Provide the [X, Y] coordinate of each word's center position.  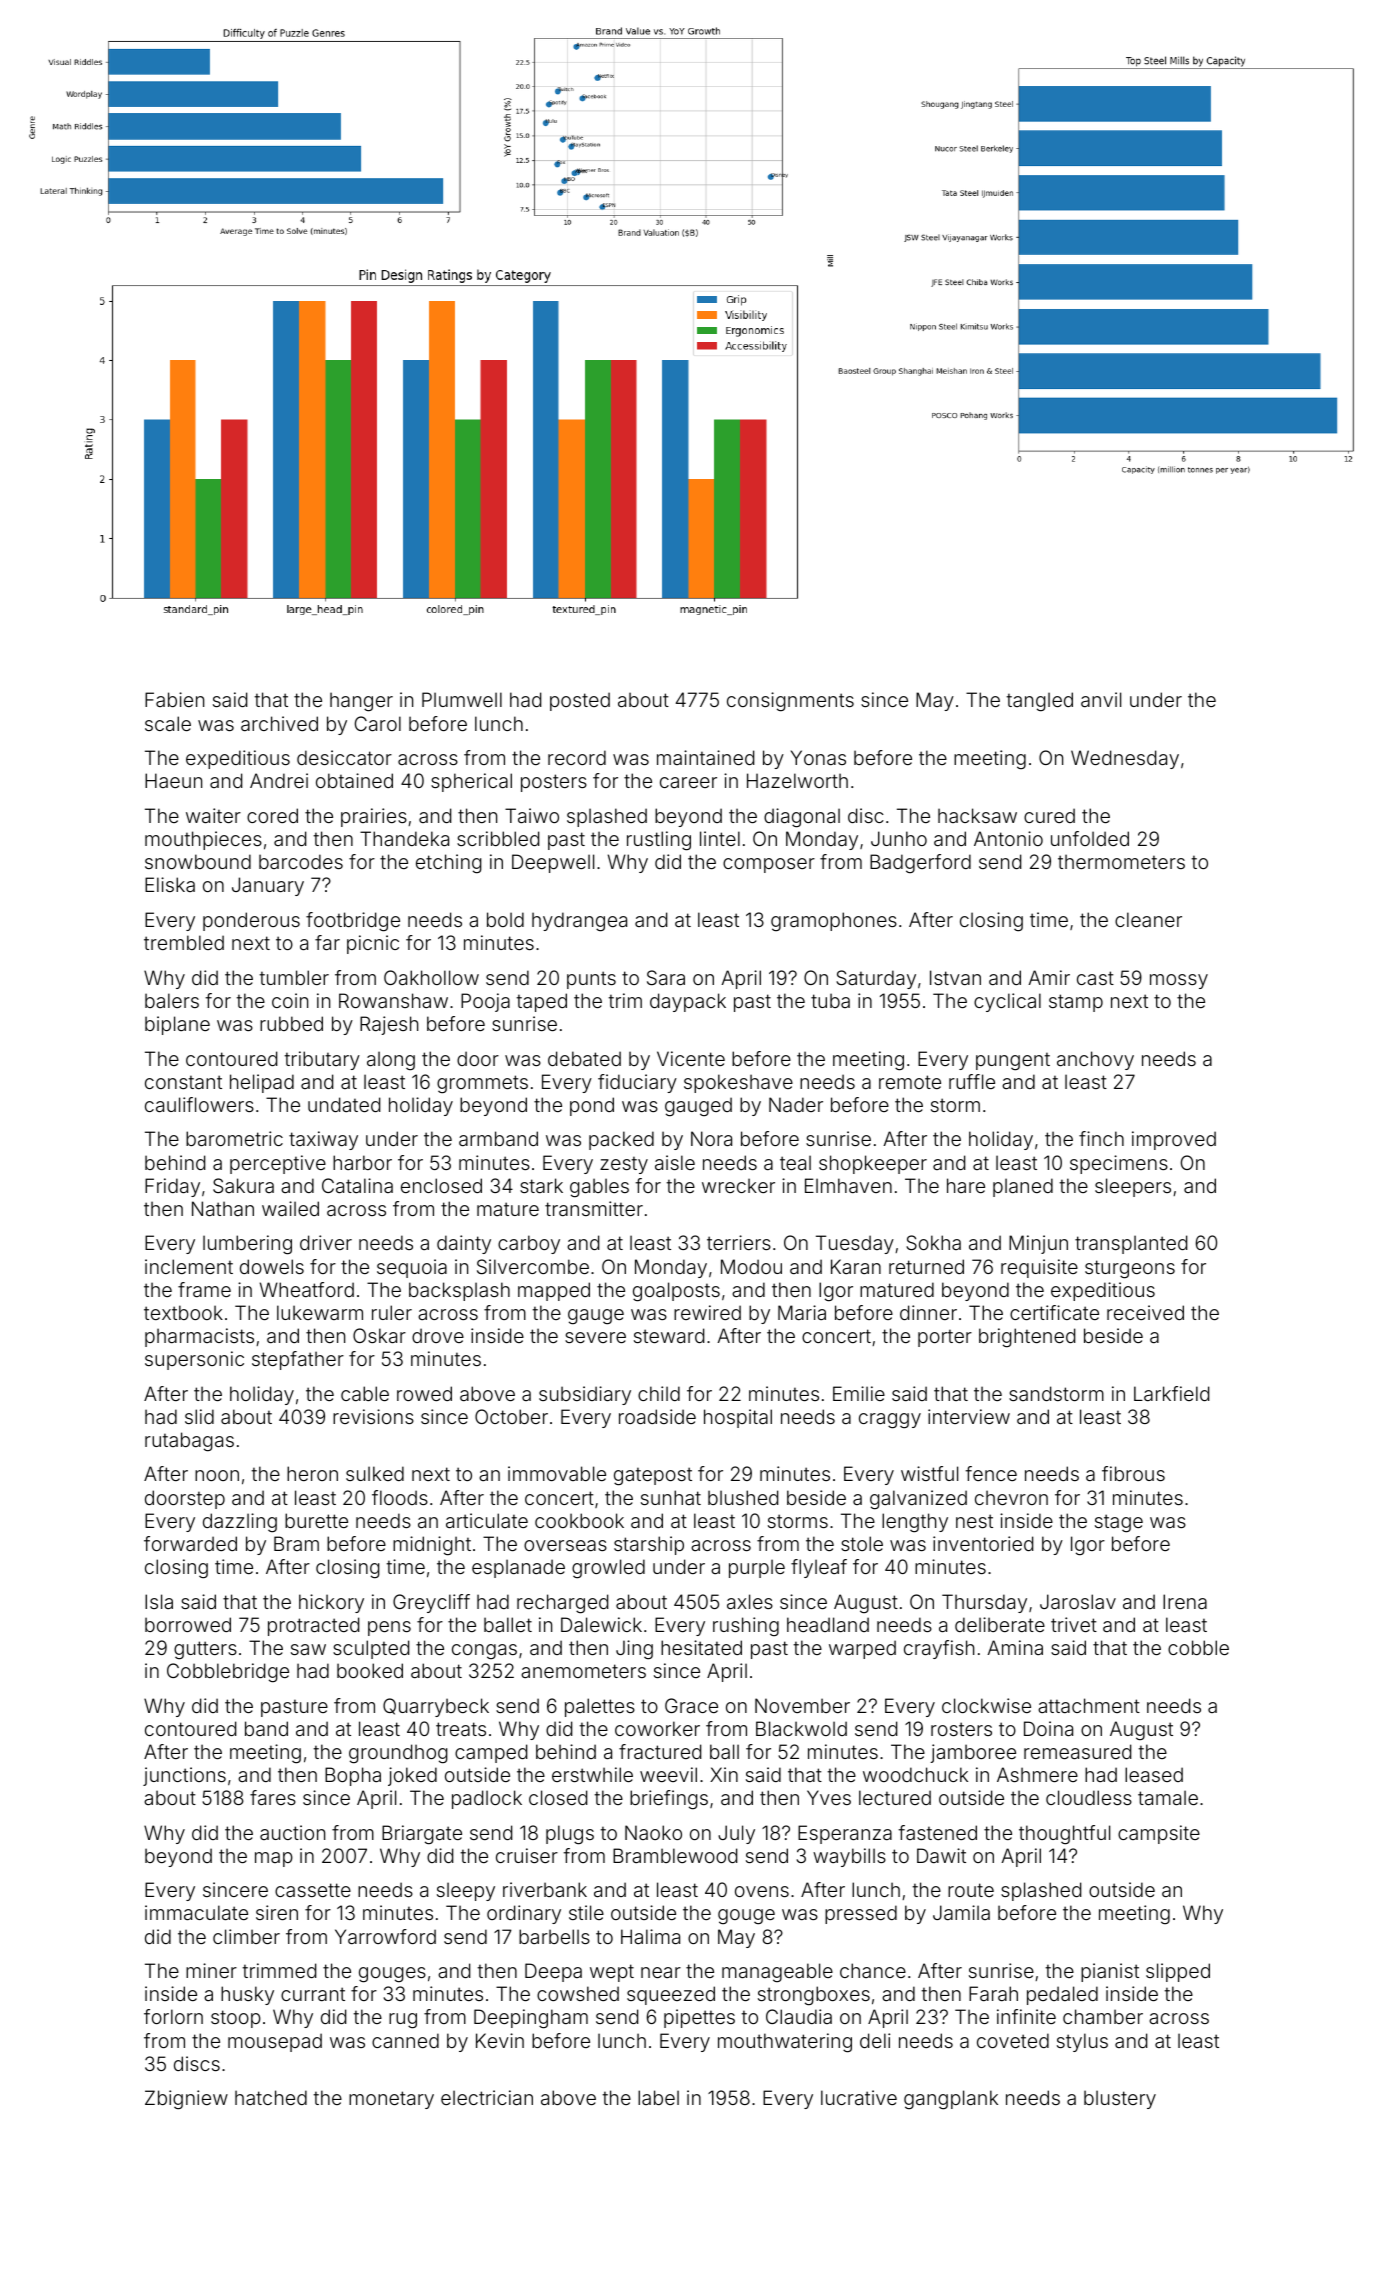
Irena [1185, 1601]
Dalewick [601, 1624]
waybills [849, 1857]
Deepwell [553, 863]
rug [403, 2021]
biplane [177, 1025]
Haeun [173, 780]
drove [438, 1335]
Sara [666, 977]
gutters [205, 1650]
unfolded [1090, 838]
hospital [738, 1418]
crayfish [939, 1649]
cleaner [1148, 919]
